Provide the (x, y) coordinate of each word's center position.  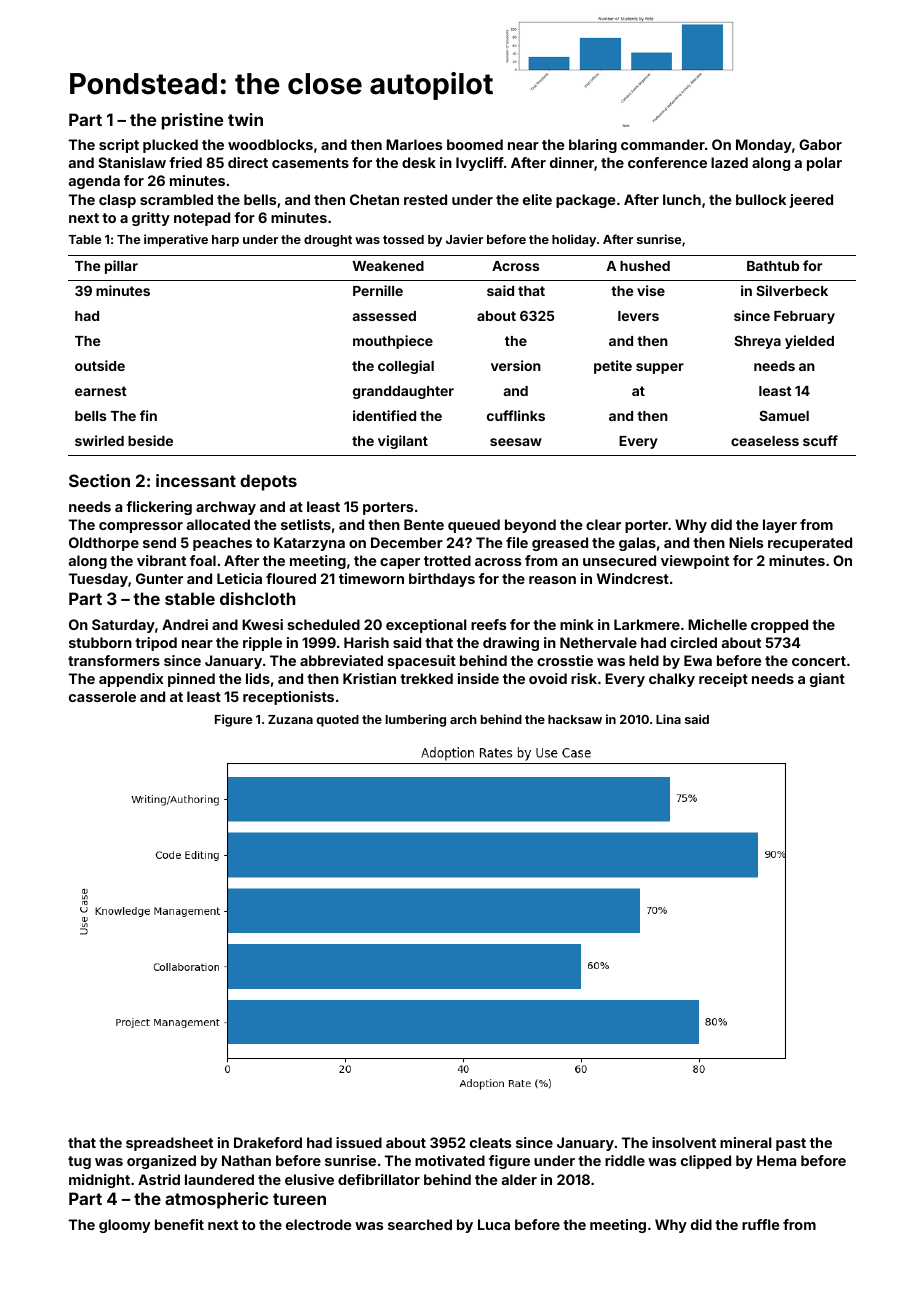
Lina (668, 719)
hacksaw (575, 719)
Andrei (185, 624)
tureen (299, 1199)
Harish (366, 642)
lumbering (416, 720)
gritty (151, 219)
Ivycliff (480, 164)
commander (663, 144)
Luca (494, 1224)
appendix (131, 680)
